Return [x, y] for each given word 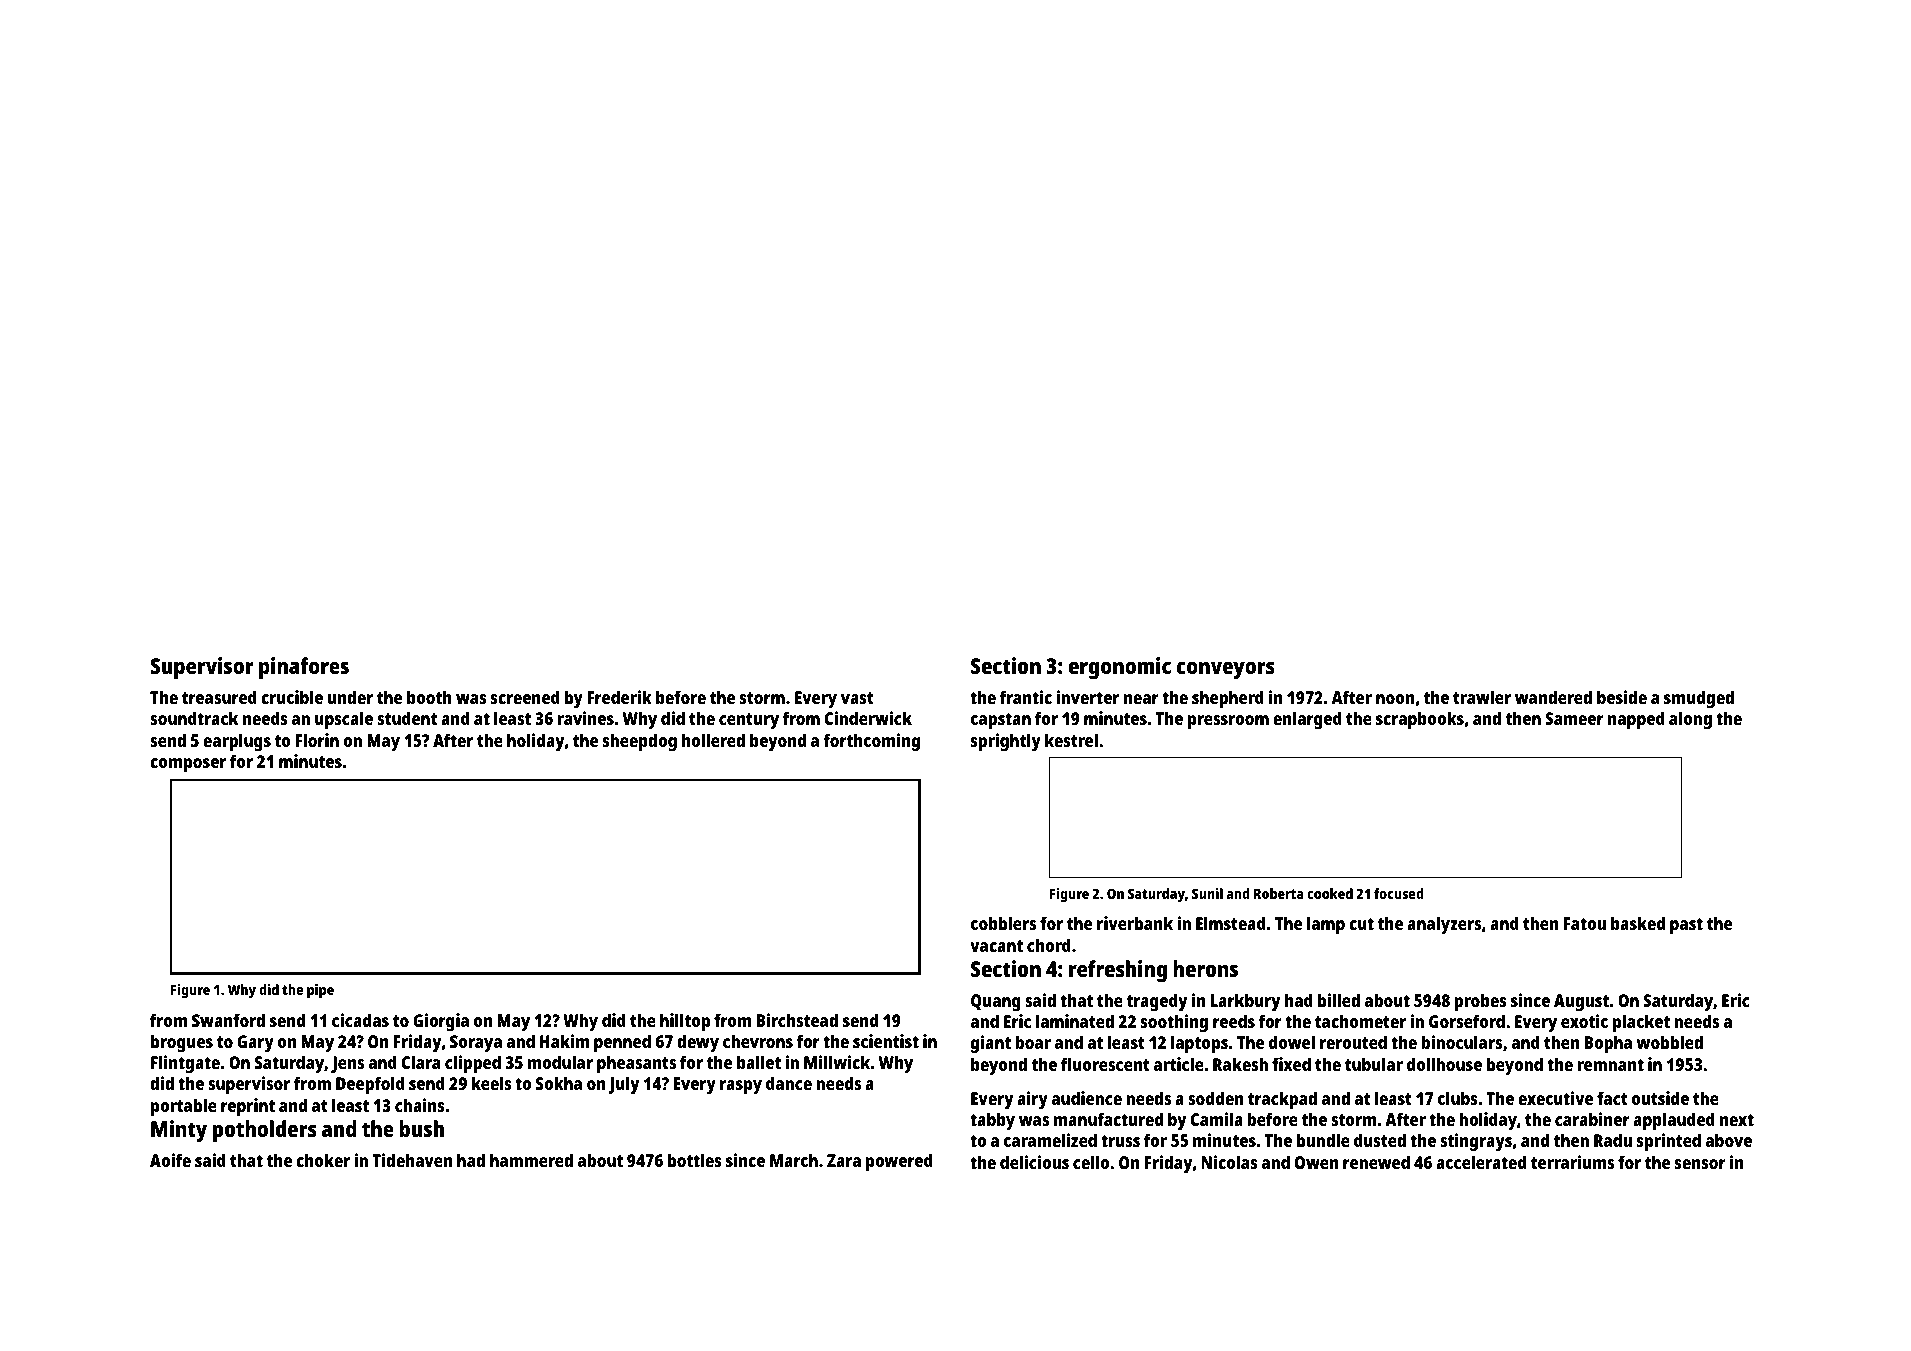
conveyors [1226, 670]
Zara [844, 1160]
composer [188, 765]
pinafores [304, 668]
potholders [265, 1131]
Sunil [1207, 893]
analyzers [1444, 925]
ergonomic [1120, 668]
